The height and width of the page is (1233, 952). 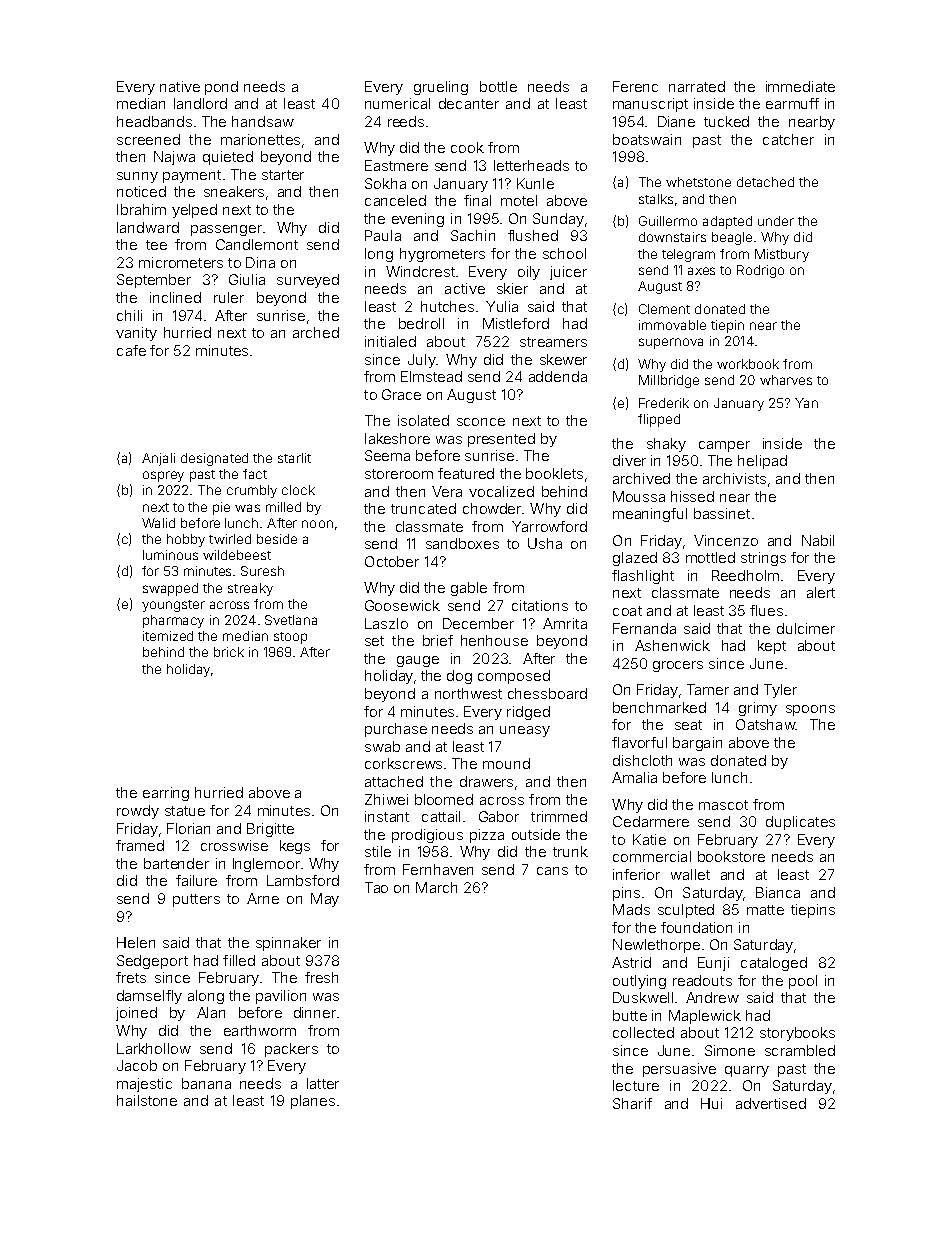 What do you see at coordinates (800, 823) in the page?
I see `duplicates` at bounding box center [800, 823].
